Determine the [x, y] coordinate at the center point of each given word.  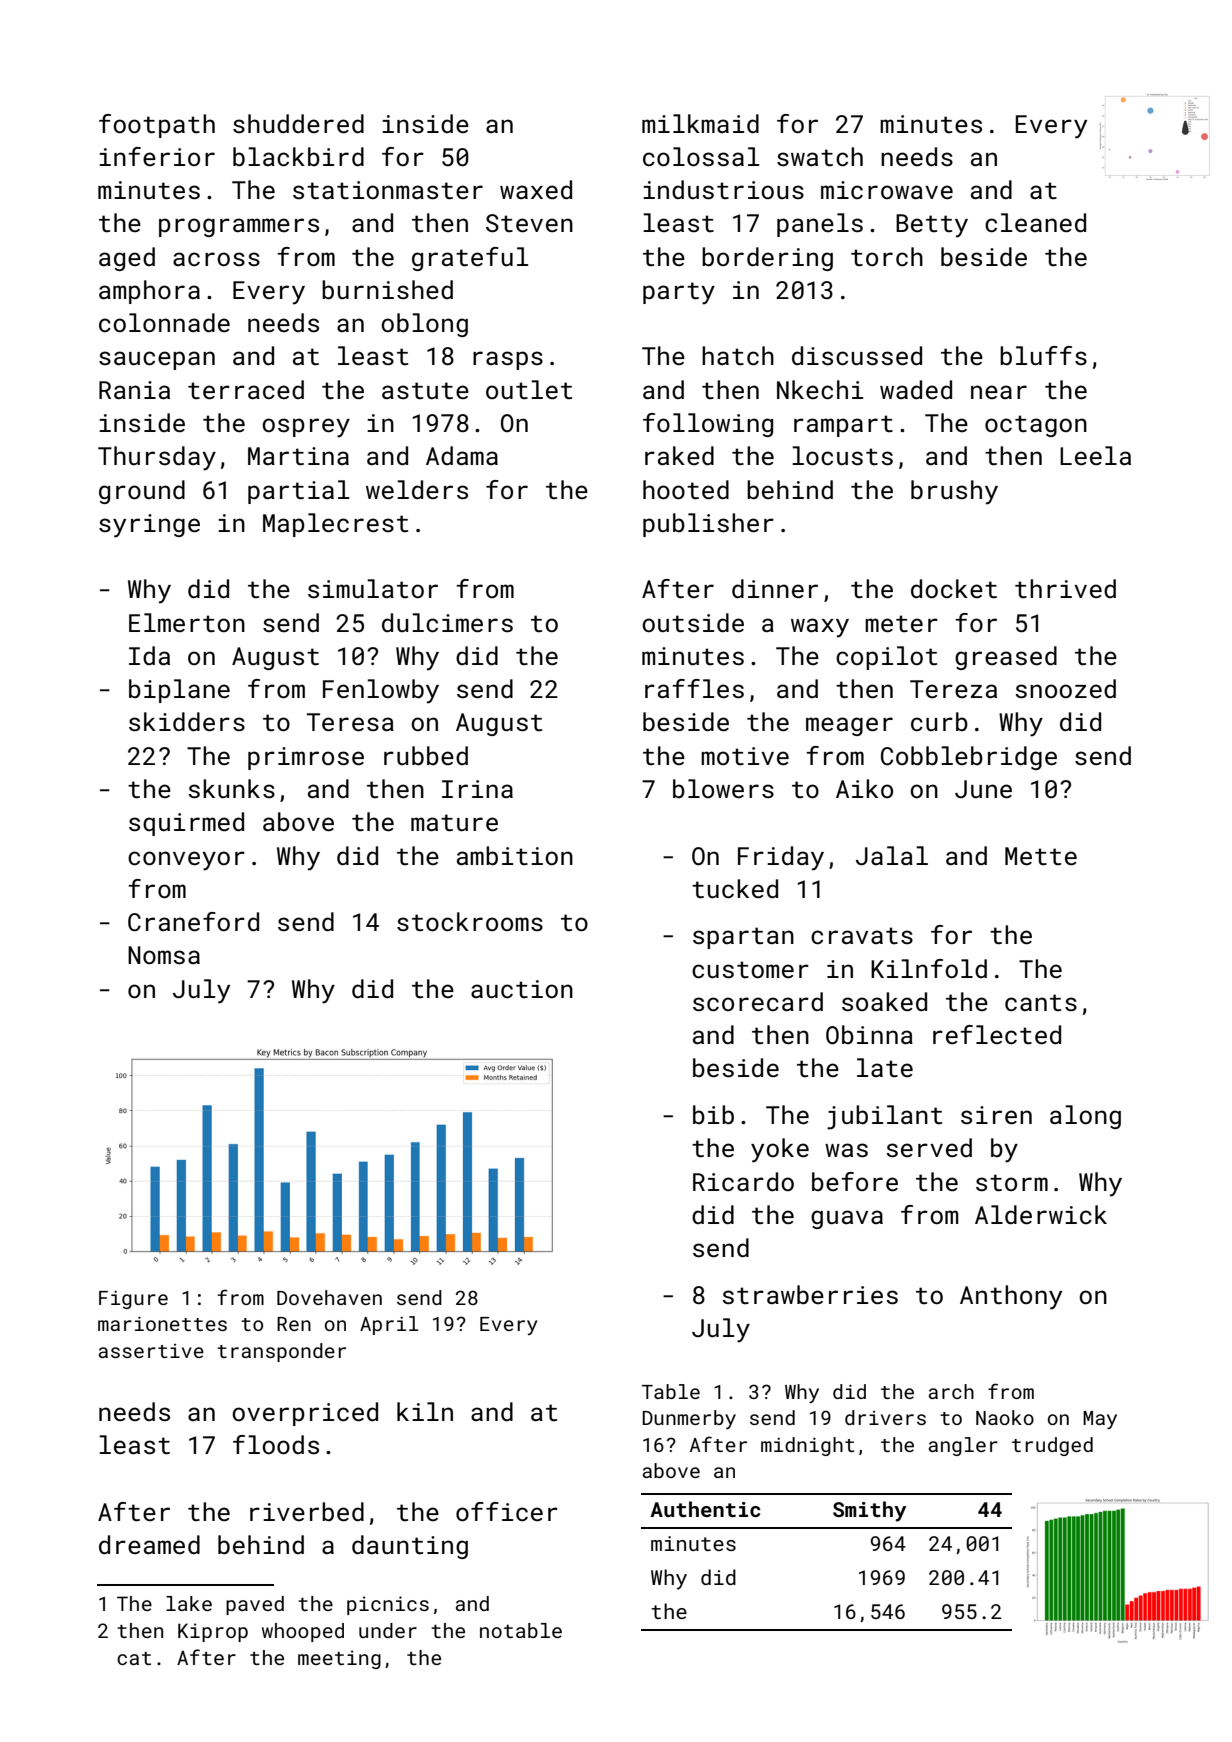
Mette [1041, 856]
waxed [536, 190]
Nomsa [164, 955]
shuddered [298, 124]
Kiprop [213, 1632]
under [388, 1630]
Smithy [869, 1511]
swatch [820, 157]
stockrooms [470, 922]
